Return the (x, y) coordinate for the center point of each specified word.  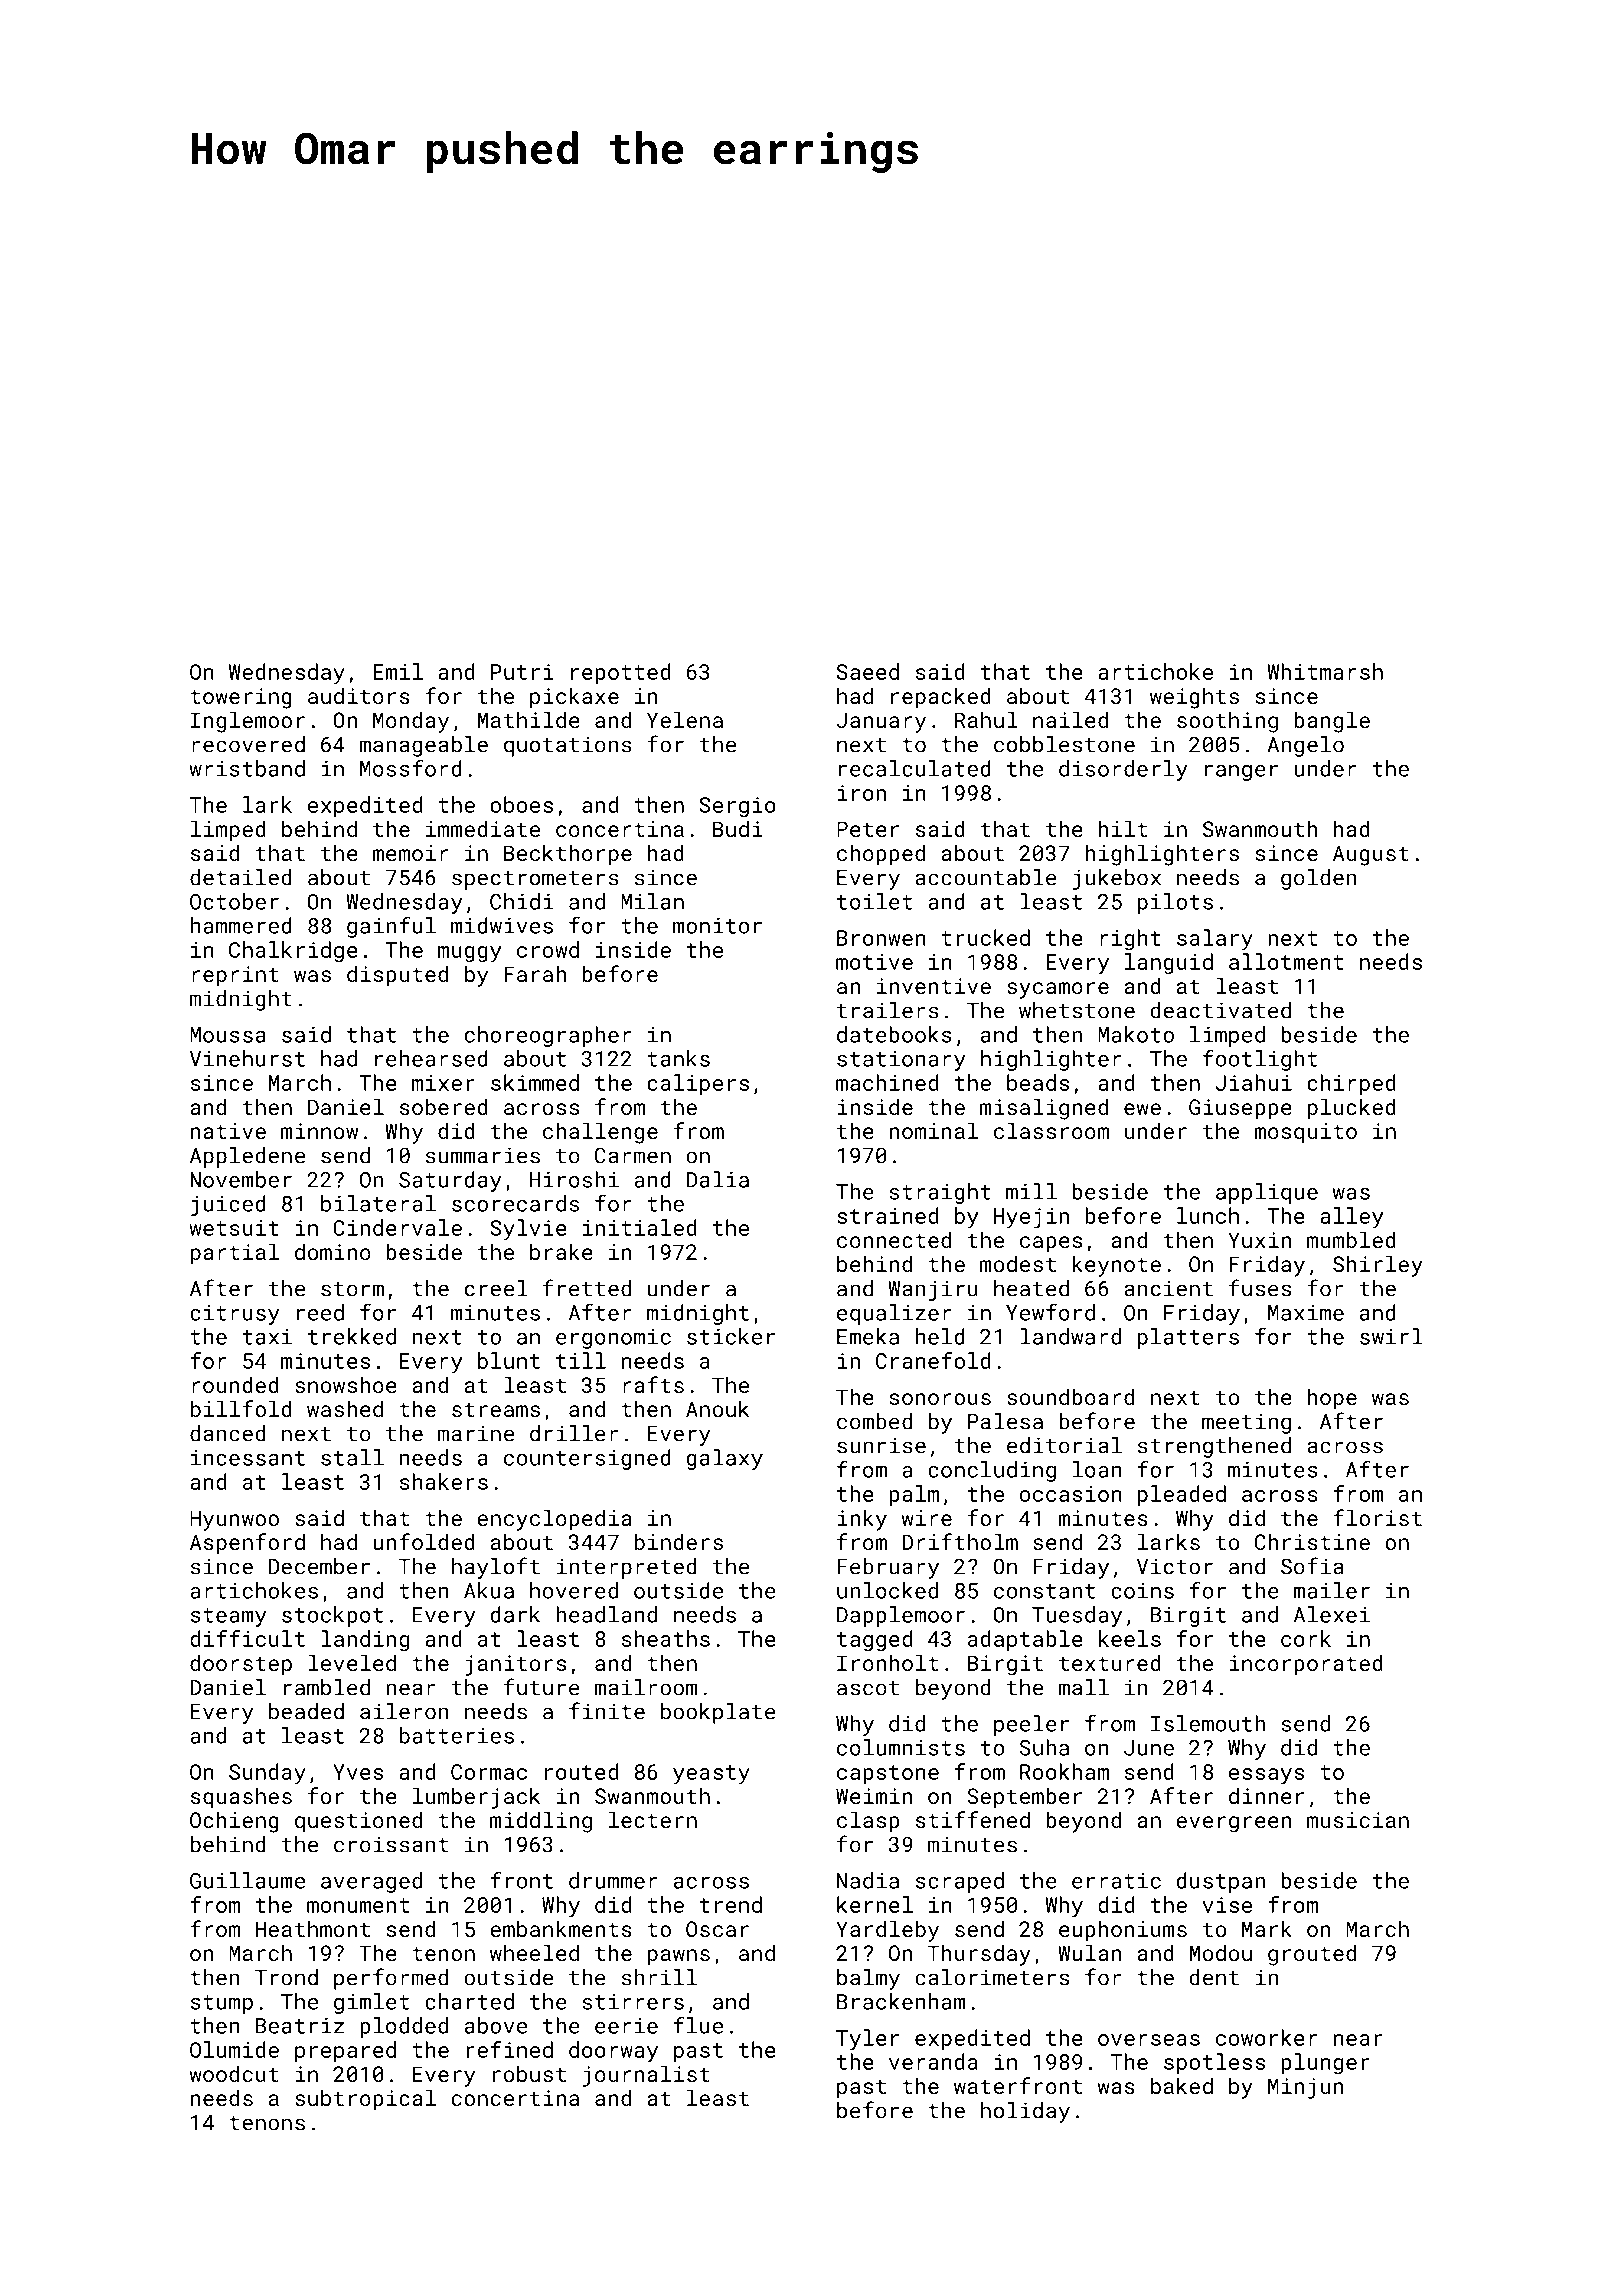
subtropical (365, 2100)
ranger (1241, 773)
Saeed (868, 671)
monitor (717, 926)
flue (698, 2025)
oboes (521, 804)
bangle (1332, 722)
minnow (319, 1131)
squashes (241, 1798)
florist (1377, 1517)
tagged (874, 1641)
